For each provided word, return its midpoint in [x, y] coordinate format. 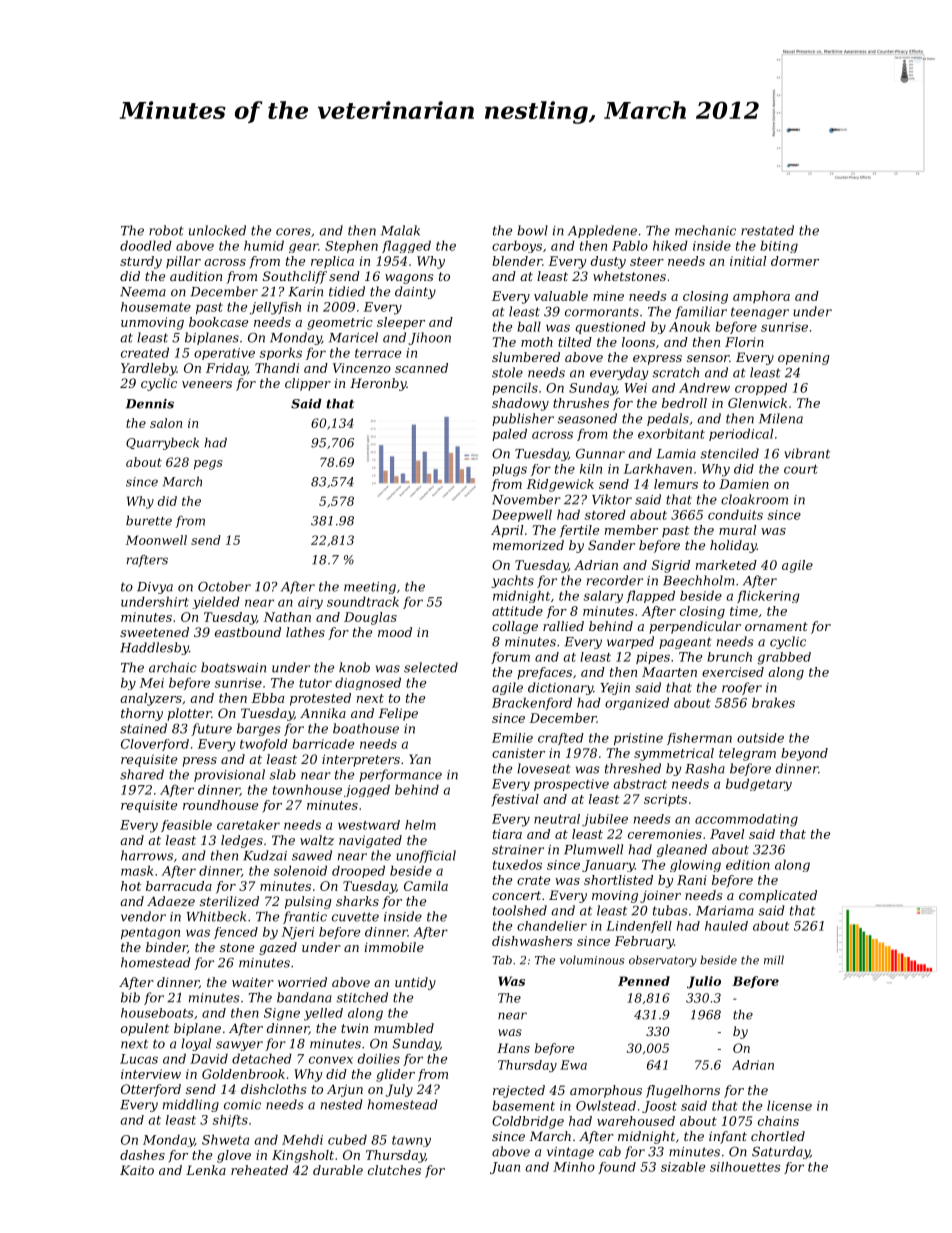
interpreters [361, 760]
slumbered [526, 357]
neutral [557, 819]
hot [131, 886]
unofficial [426, 856]
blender [517, 261]
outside [760, 738]
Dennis [150, 404]
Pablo [630, 245]
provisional [229, 775]
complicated [778, 896]
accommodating [746, 820]
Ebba [267, 698]
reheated [259, 1170]
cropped [761, 389]
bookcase [218, 322]
